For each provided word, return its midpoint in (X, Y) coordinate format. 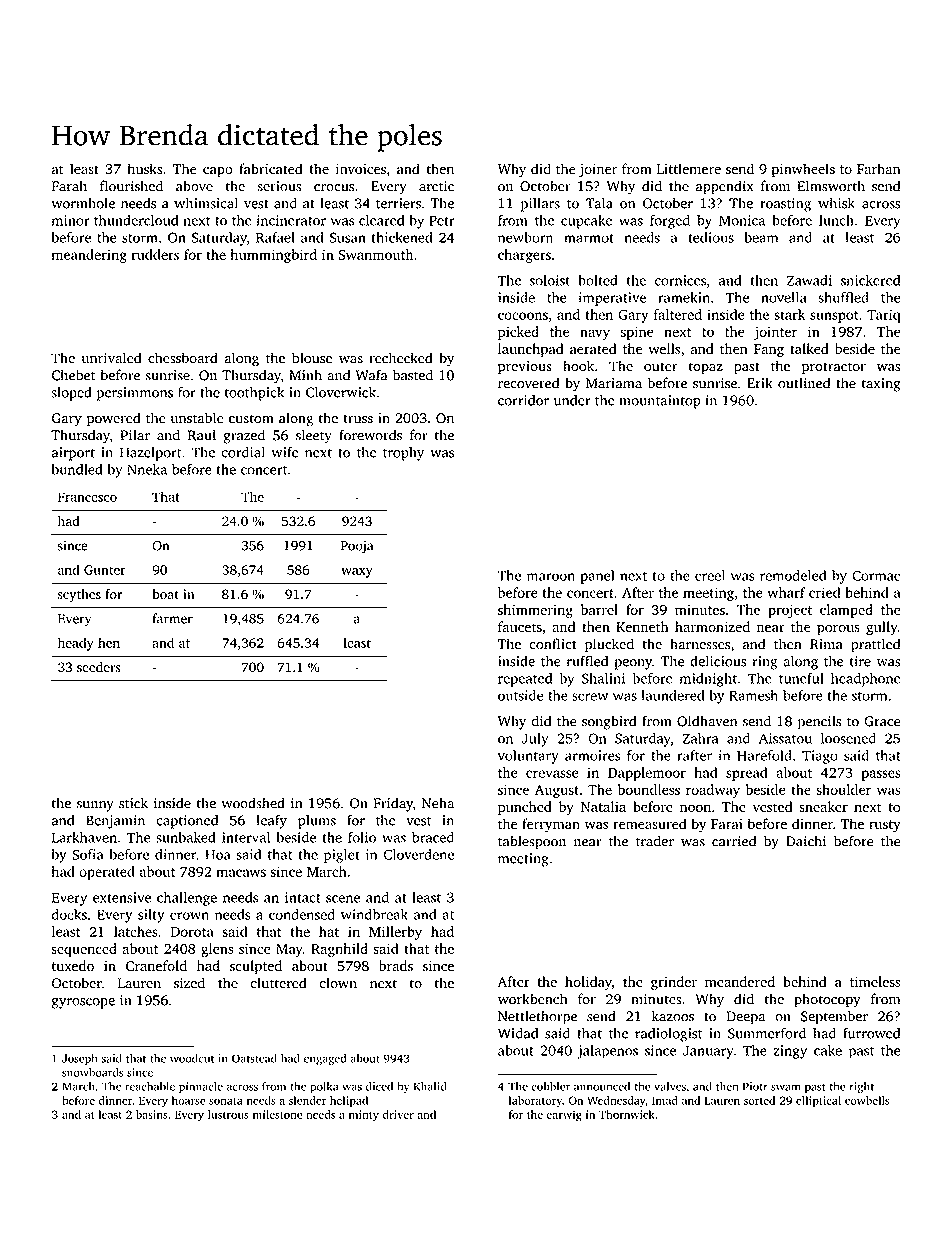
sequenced (84, 950)
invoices (361, 169)
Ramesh (753, 695)
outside (520, 695)
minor (70, 220)
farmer (173, 618)
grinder (674, 983)
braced (433, 837)
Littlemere (689, 169)
